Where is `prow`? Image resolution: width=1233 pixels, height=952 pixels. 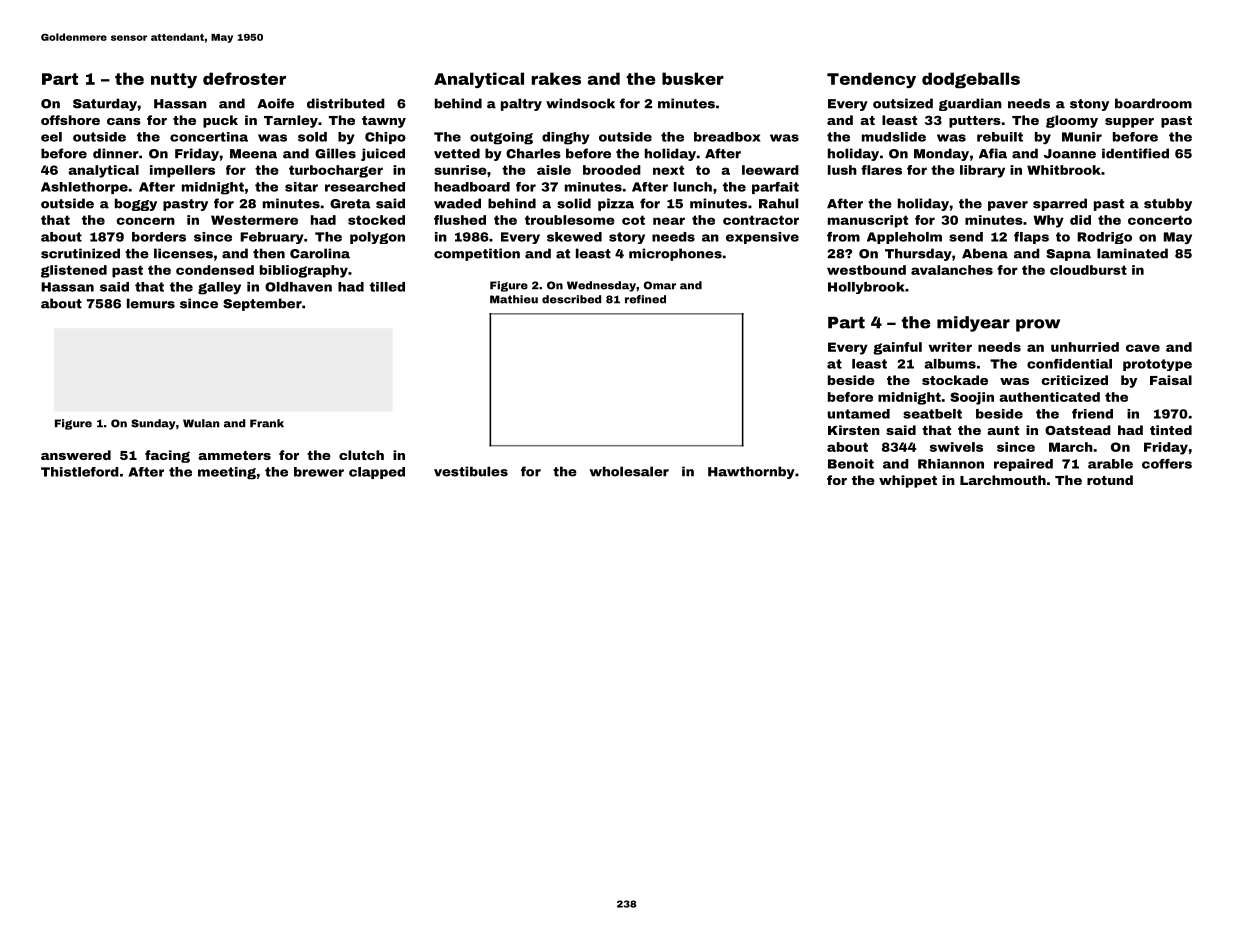
prow is located at coordinates (1038, 325).
